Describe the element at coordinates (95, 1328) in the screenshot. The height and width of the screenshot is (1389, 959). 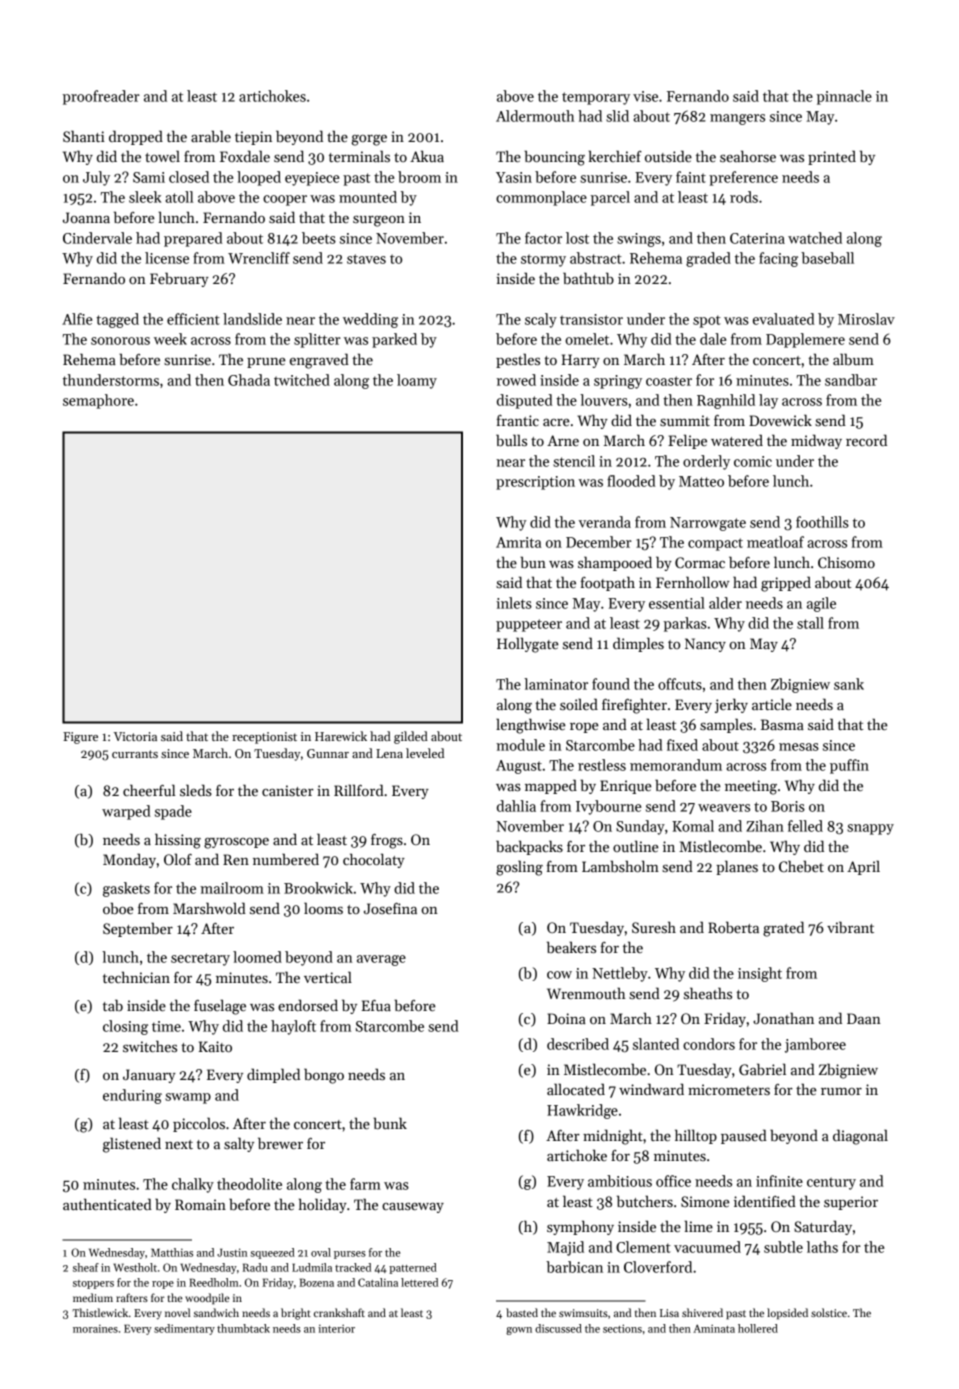
I see `moraines` at that location.
